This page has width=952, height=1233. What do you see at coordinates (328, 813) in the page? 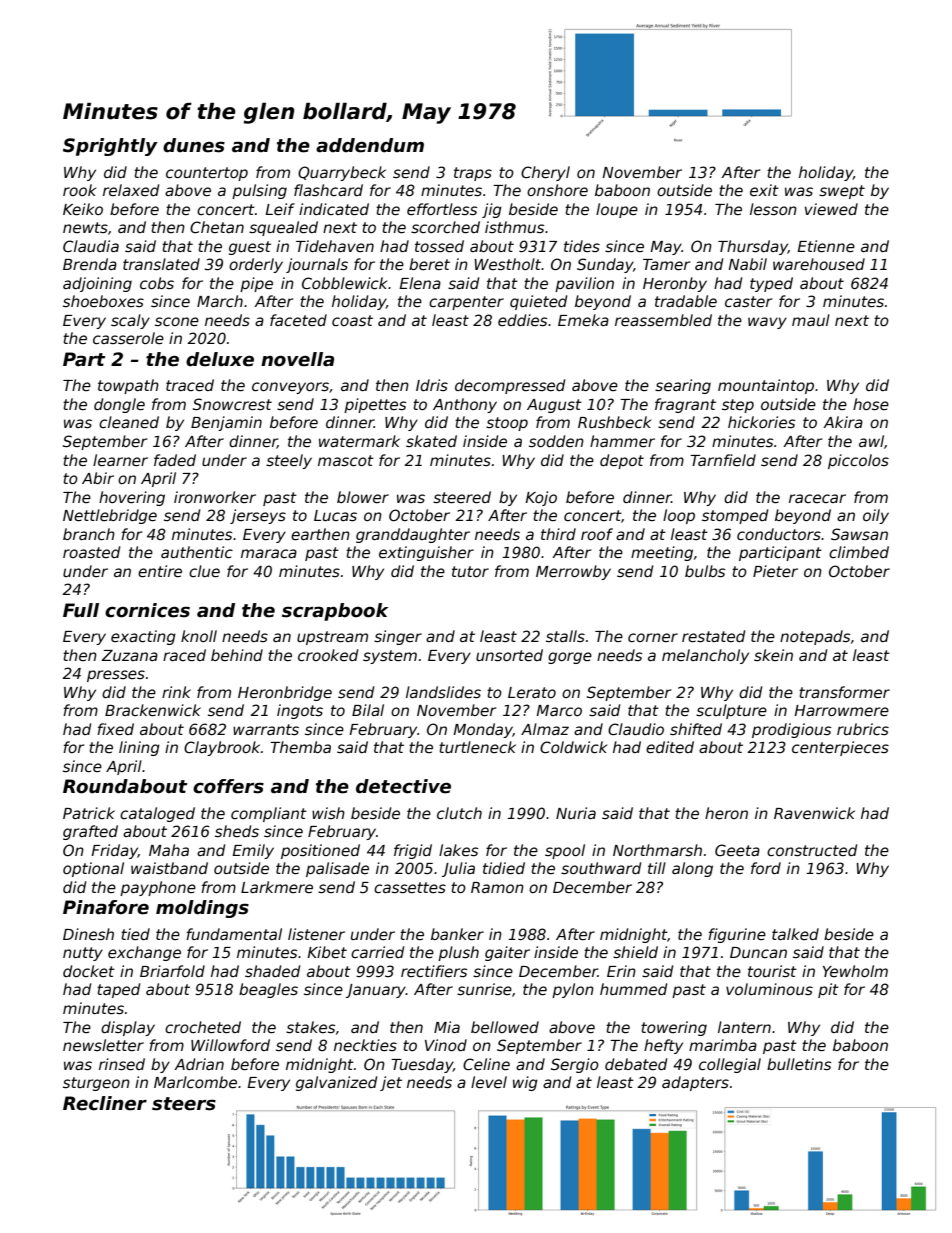
I see `wish` at bounding box center [328, 813].
